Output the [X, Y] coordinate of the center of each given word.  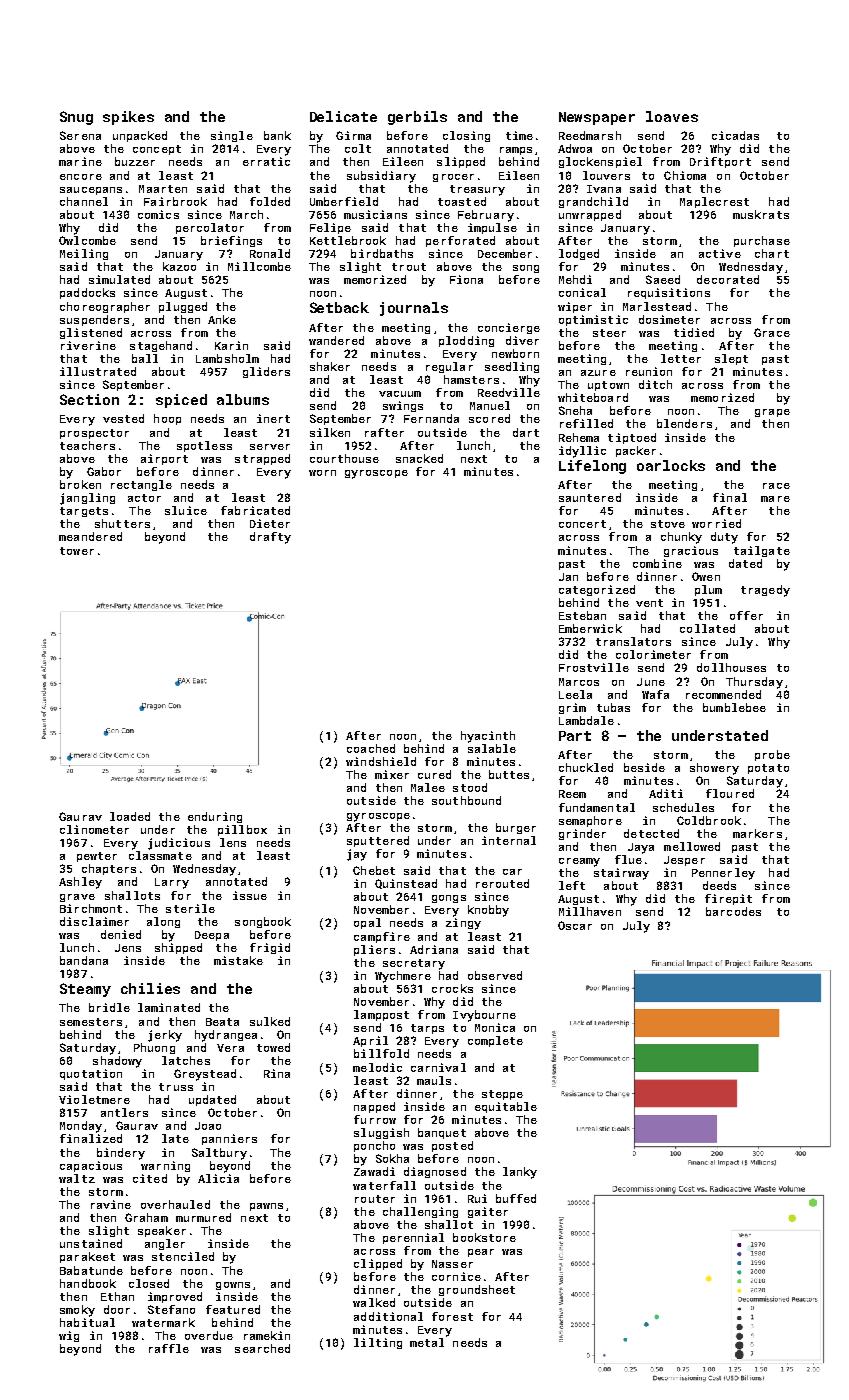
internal [509, 840]
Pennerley [723, 874]
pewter [97, 857]
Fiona [466, 279]
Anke [222, 319]
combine [657, 563]
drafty [270, 538]
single [232, 136]
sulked [270, 1021]
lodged [579, 254]
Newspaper [597, 118]
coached [371, 748]
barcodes [733, 911]
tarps [427, 1029]
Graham [146, 1217]
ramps [516, 151]
